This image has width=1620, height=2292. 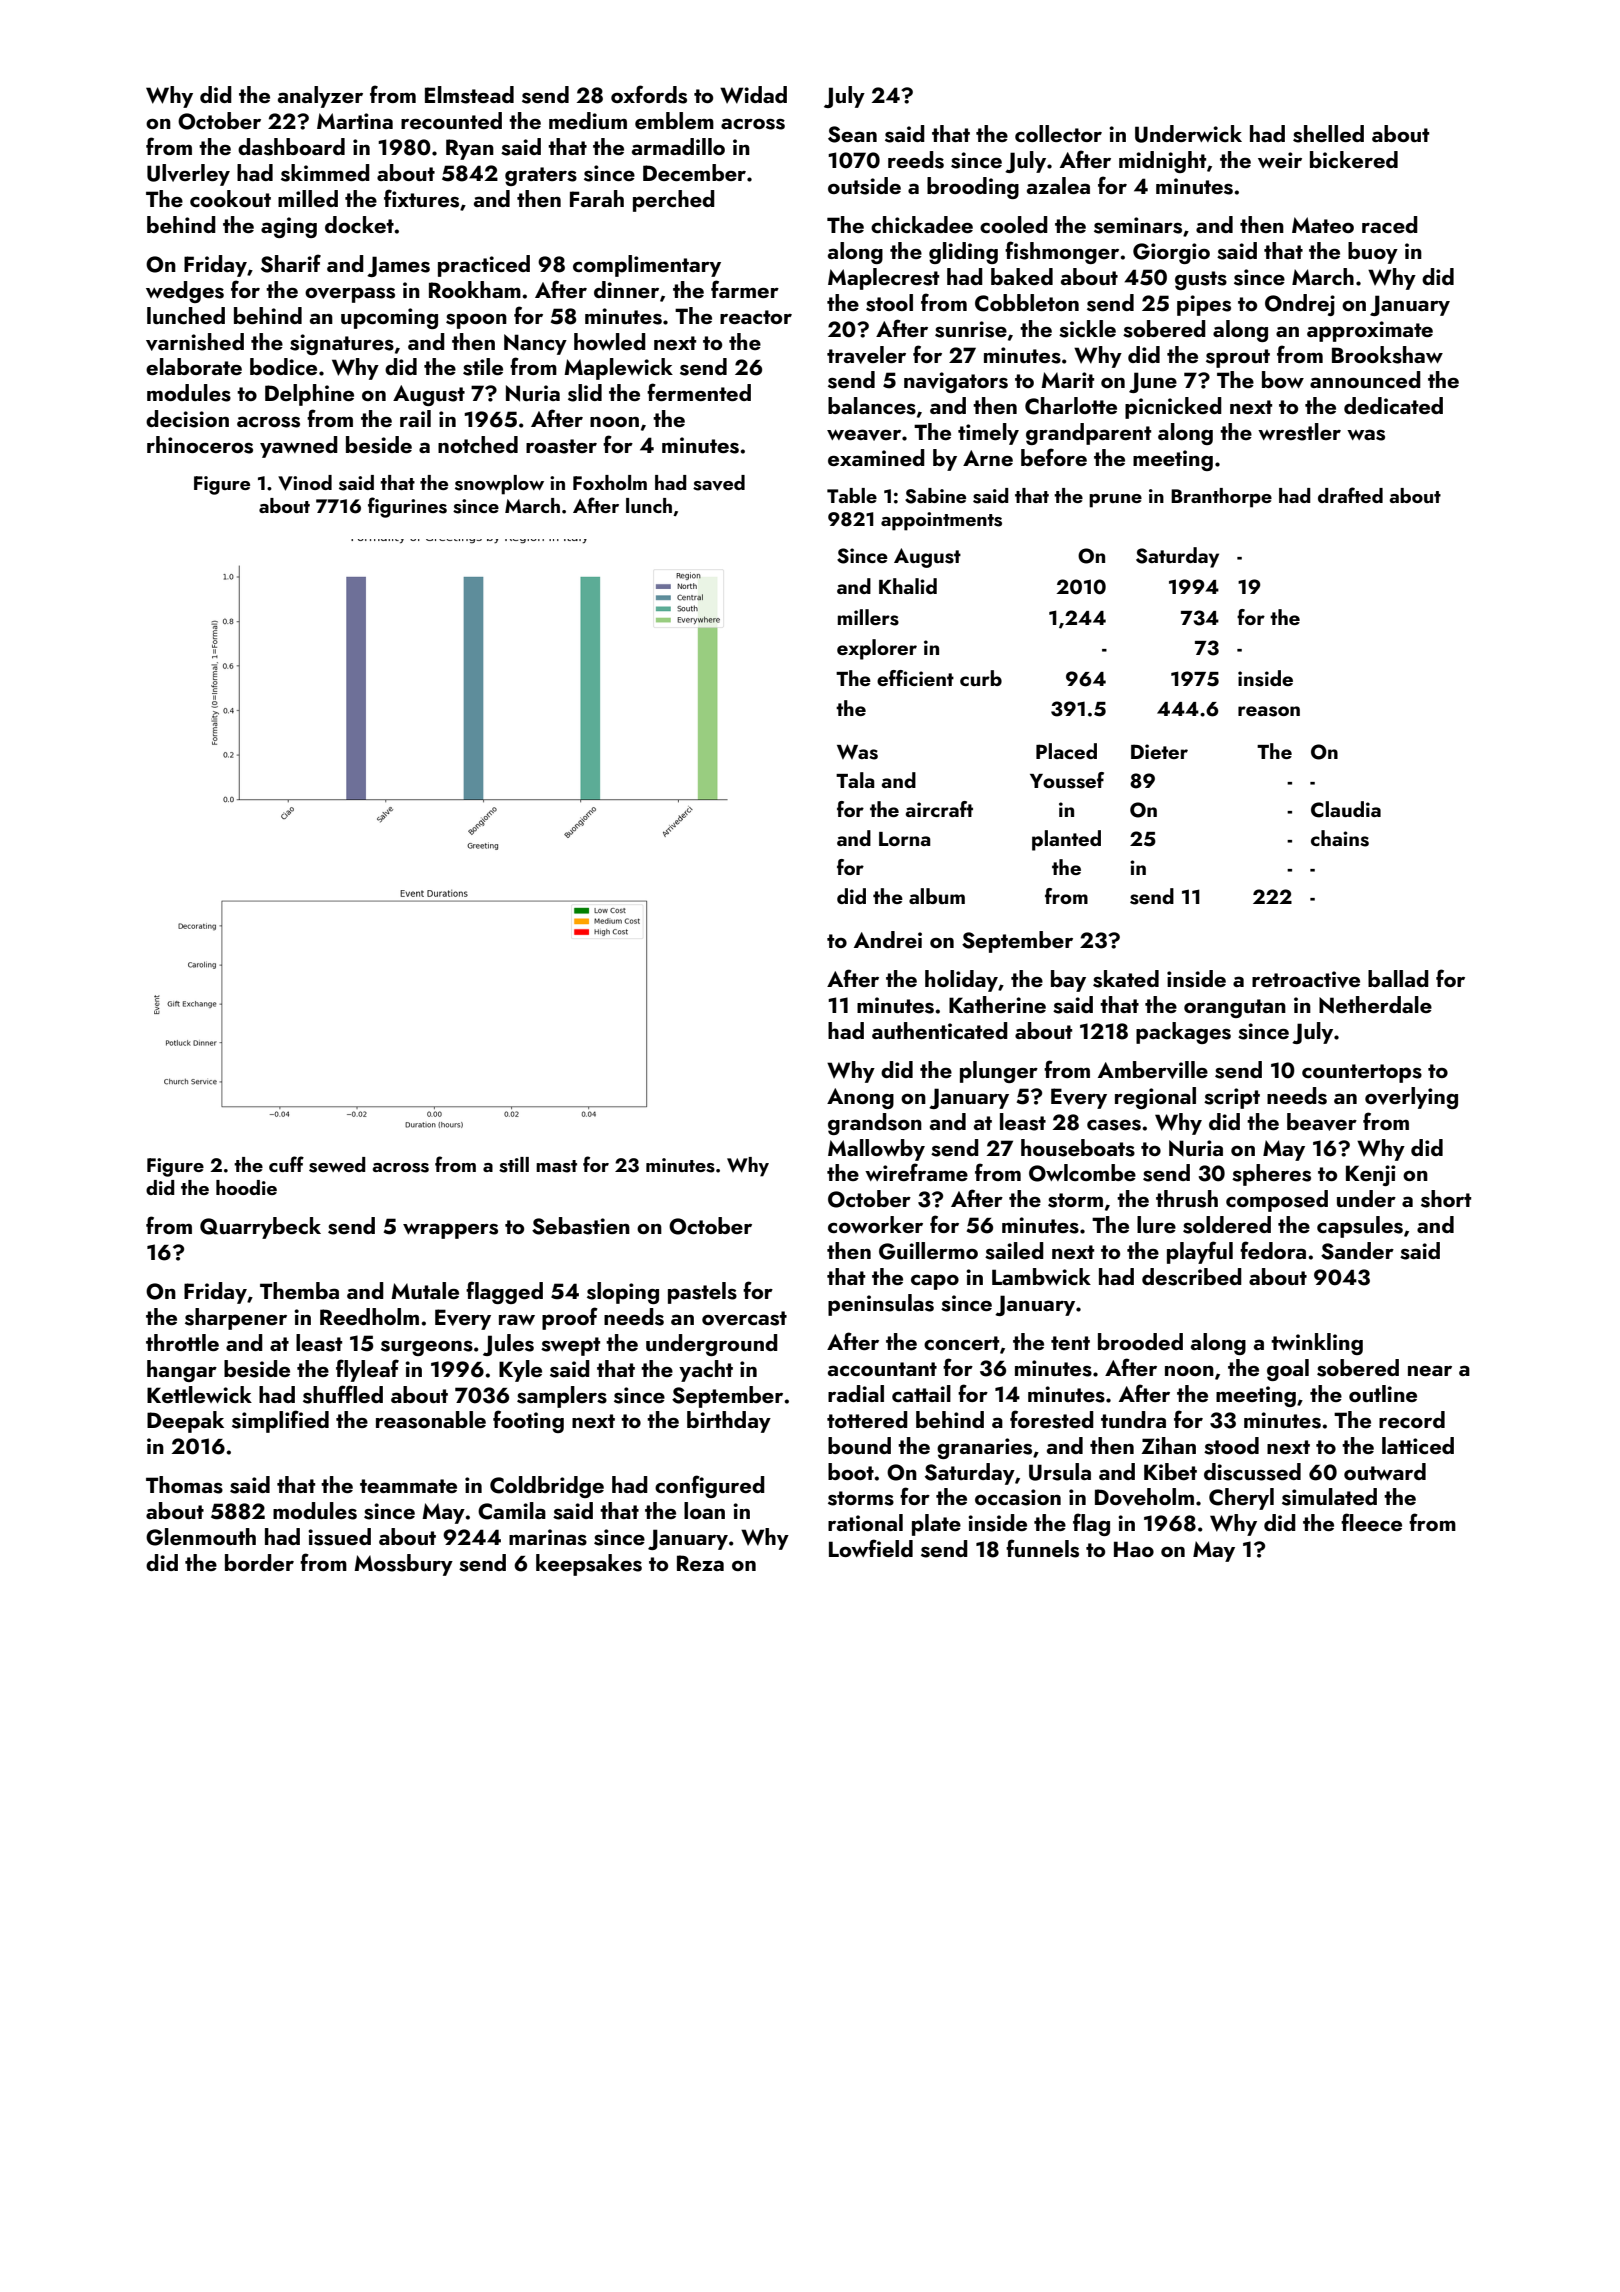 I want to click on Ryan, so click(x=470, y=149).
